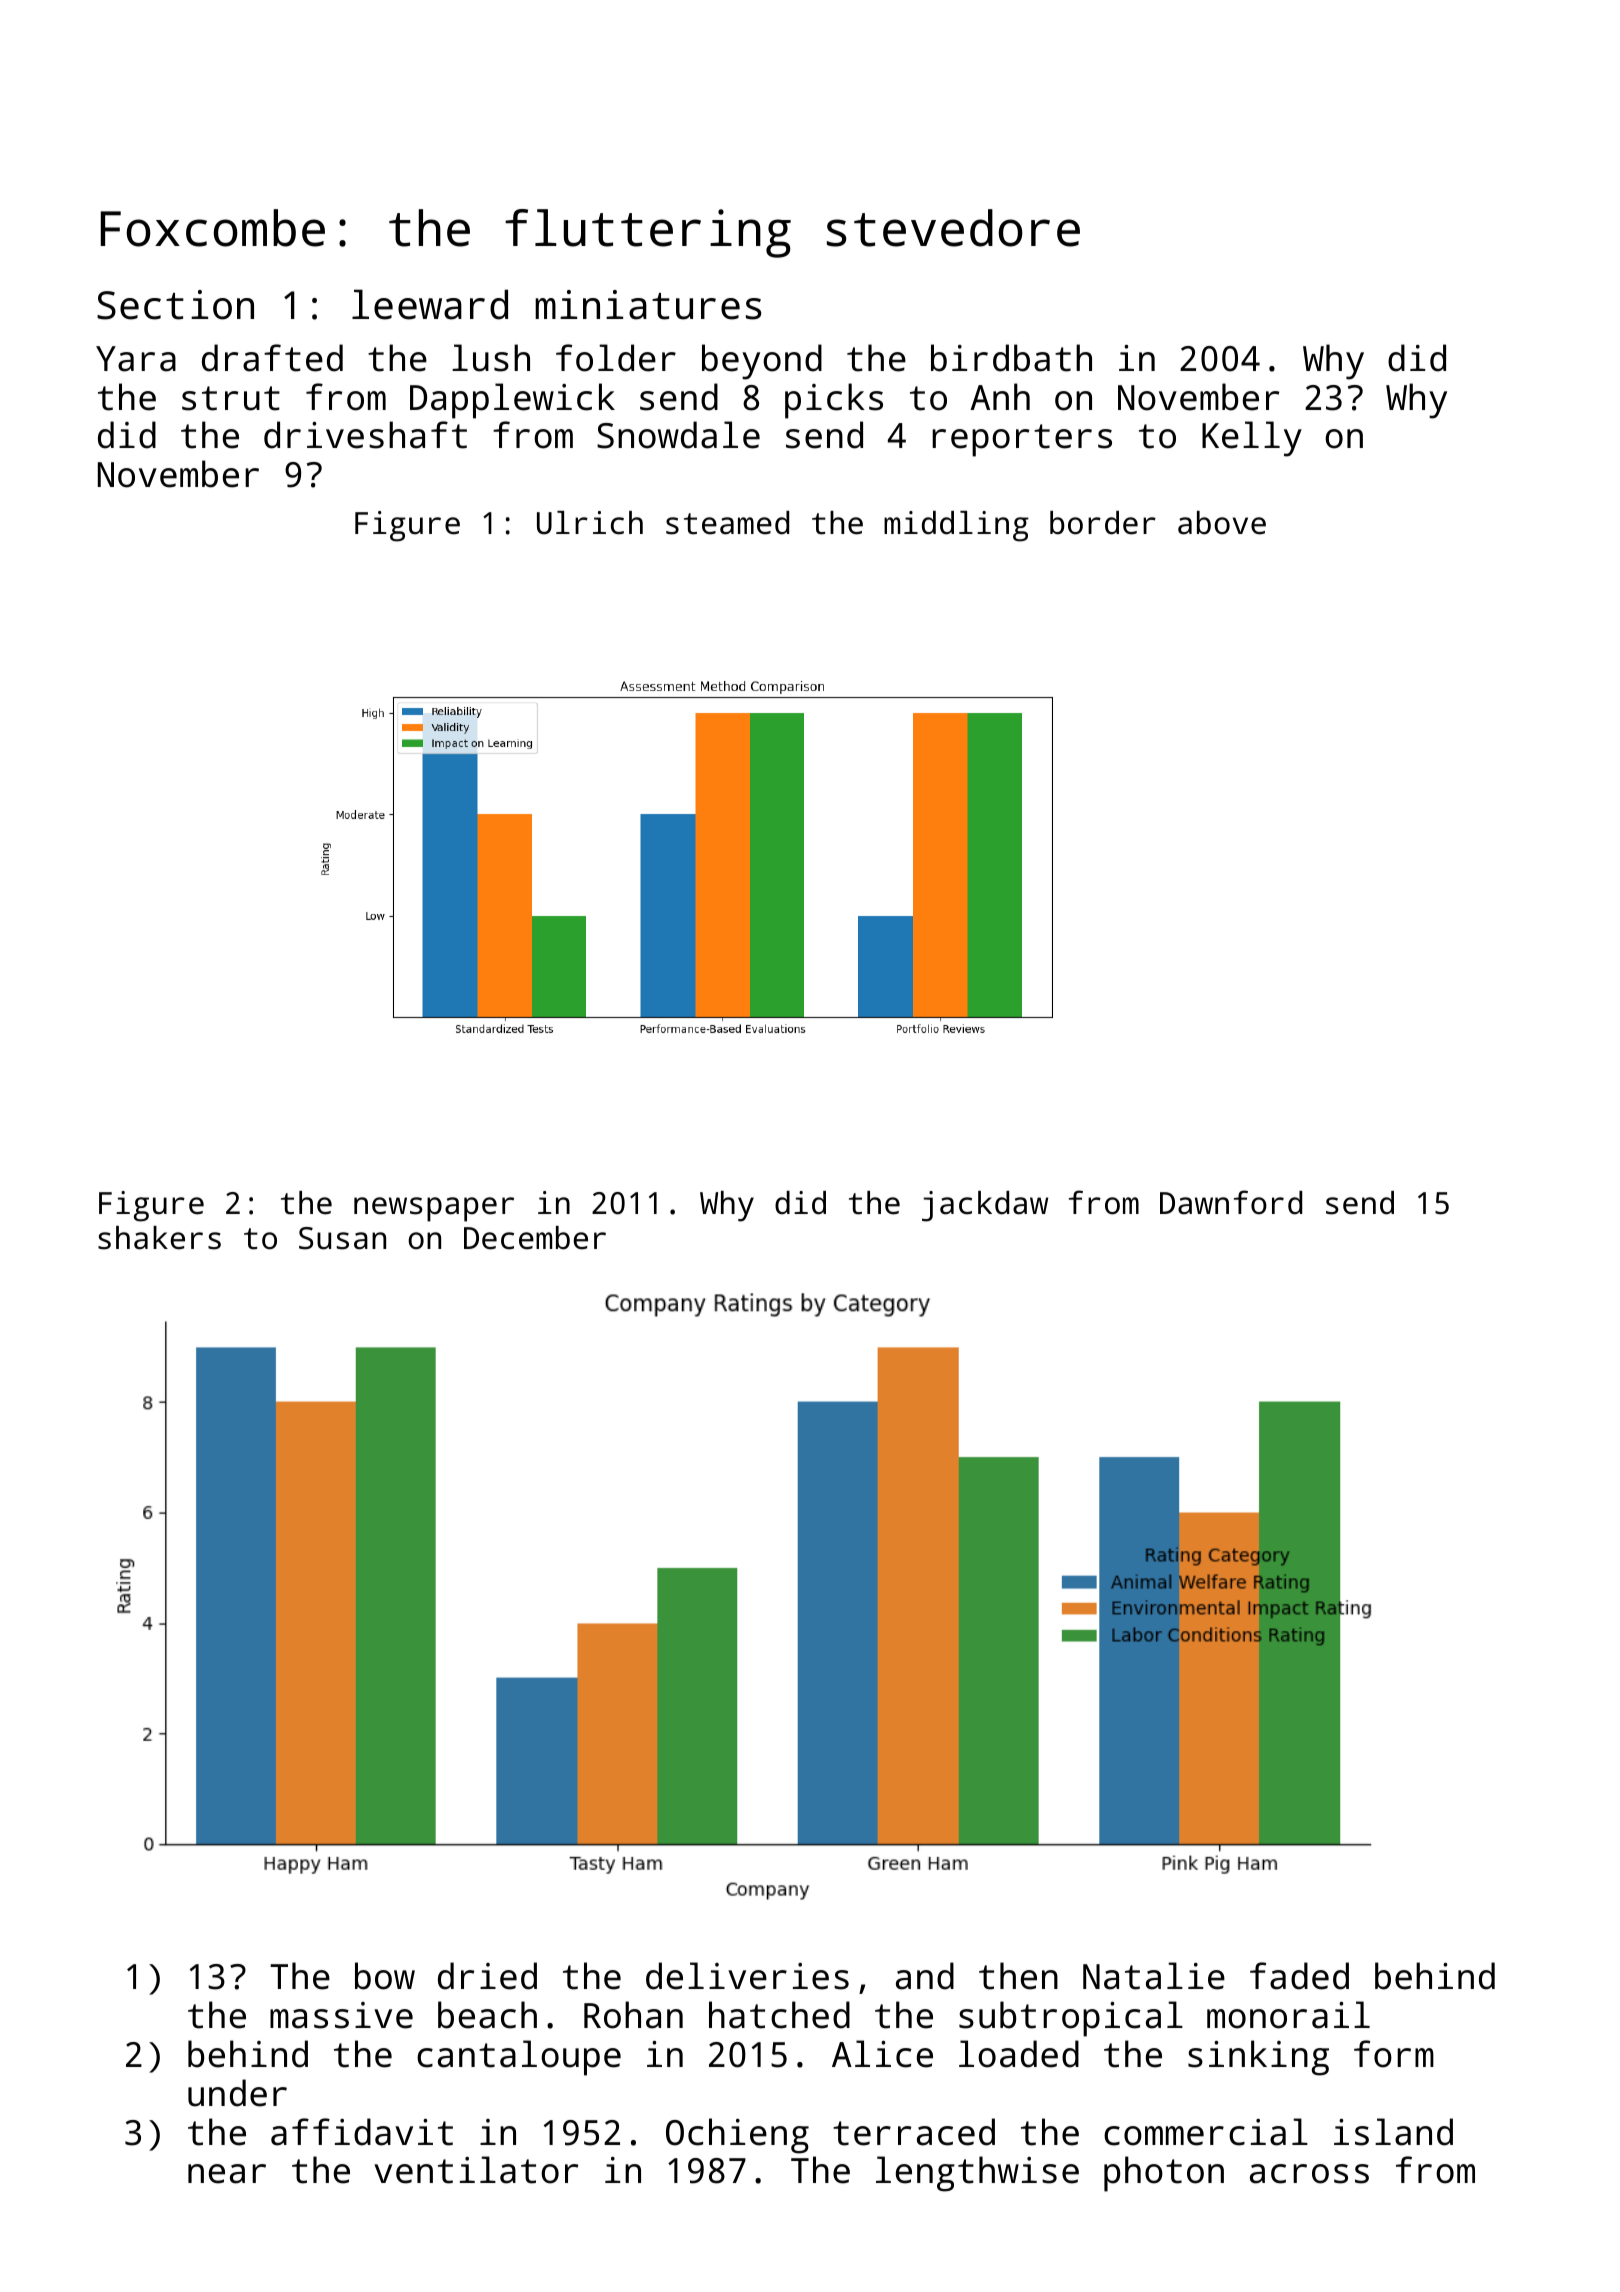 The width and height of the screenshot is (1620, 2292). What do you see at coordinates (616, 358) in the screenshot?
I see `folder` at bounding box center [616, 358].
